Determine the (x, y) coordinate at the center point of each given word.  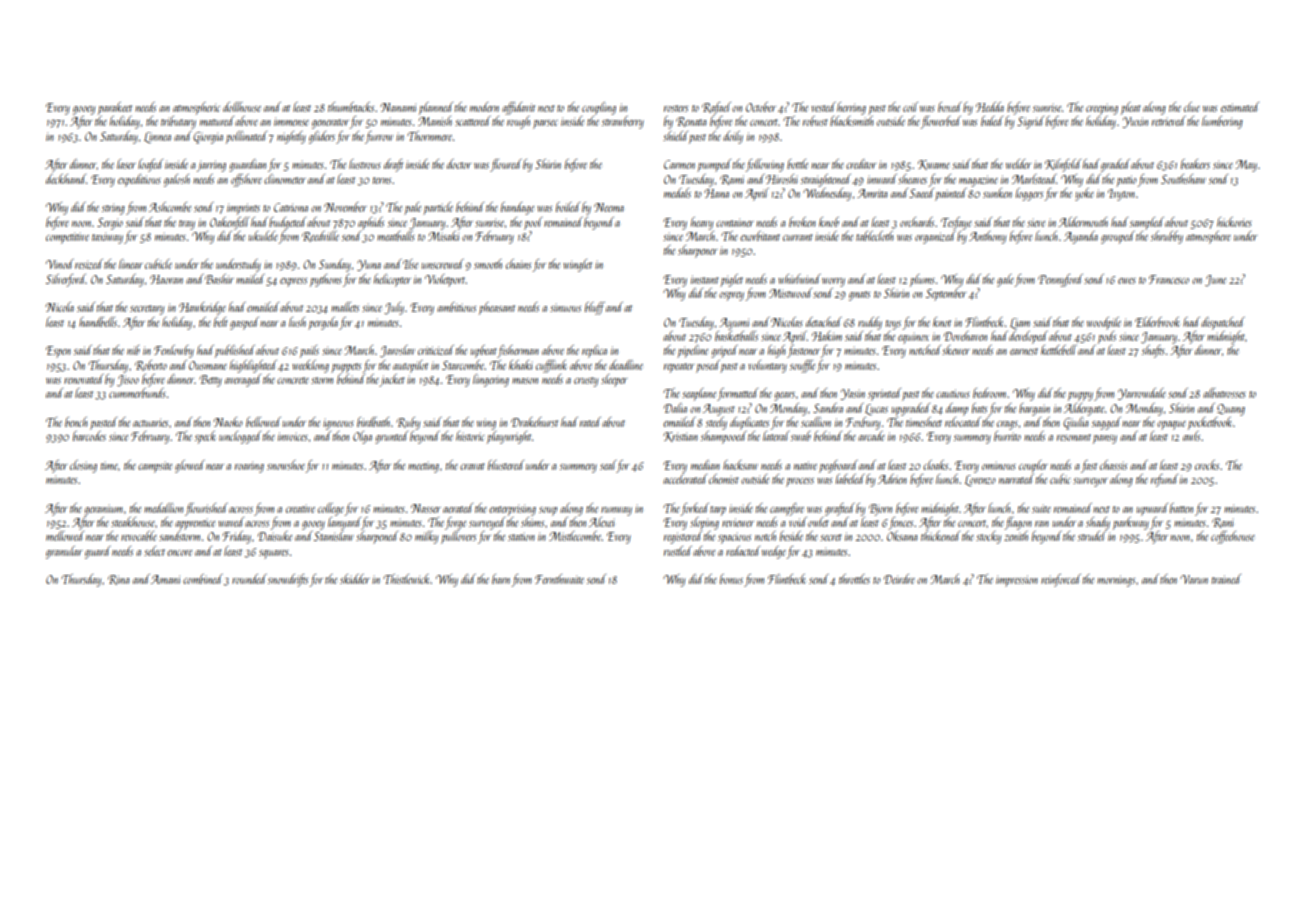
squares (274, 554)
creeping (1102, 109)
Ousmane (208, 365)
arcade (871, 436)
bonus (731, 579)
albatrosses (1224, 393)
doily (733, 137)
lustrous (365, 164)
